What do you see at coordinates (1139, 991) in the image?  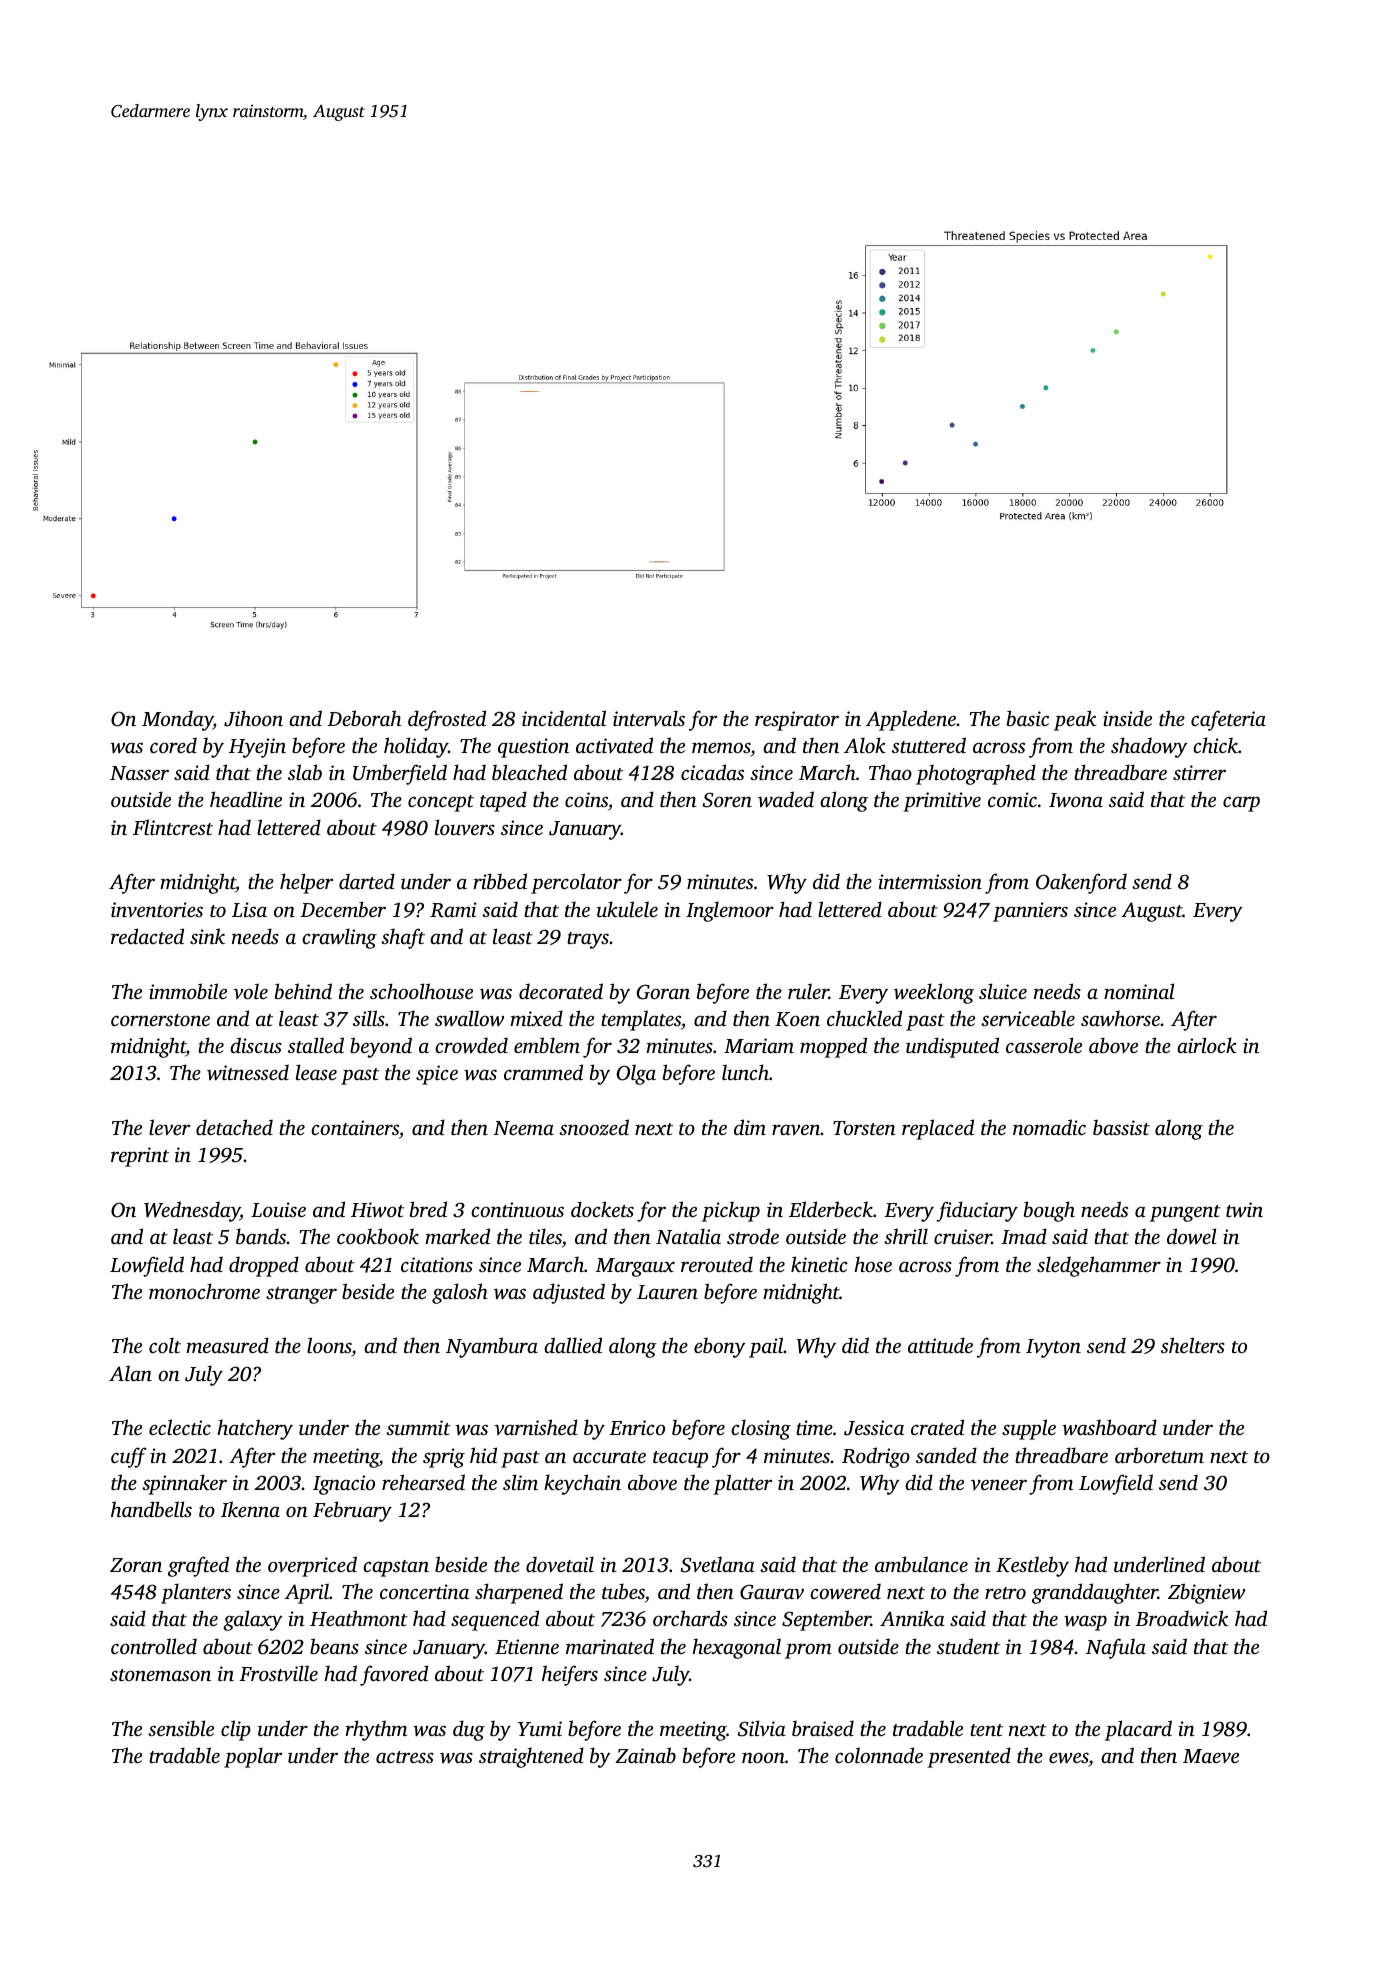 I see `nominal` at bounding box center [1139, 991].
